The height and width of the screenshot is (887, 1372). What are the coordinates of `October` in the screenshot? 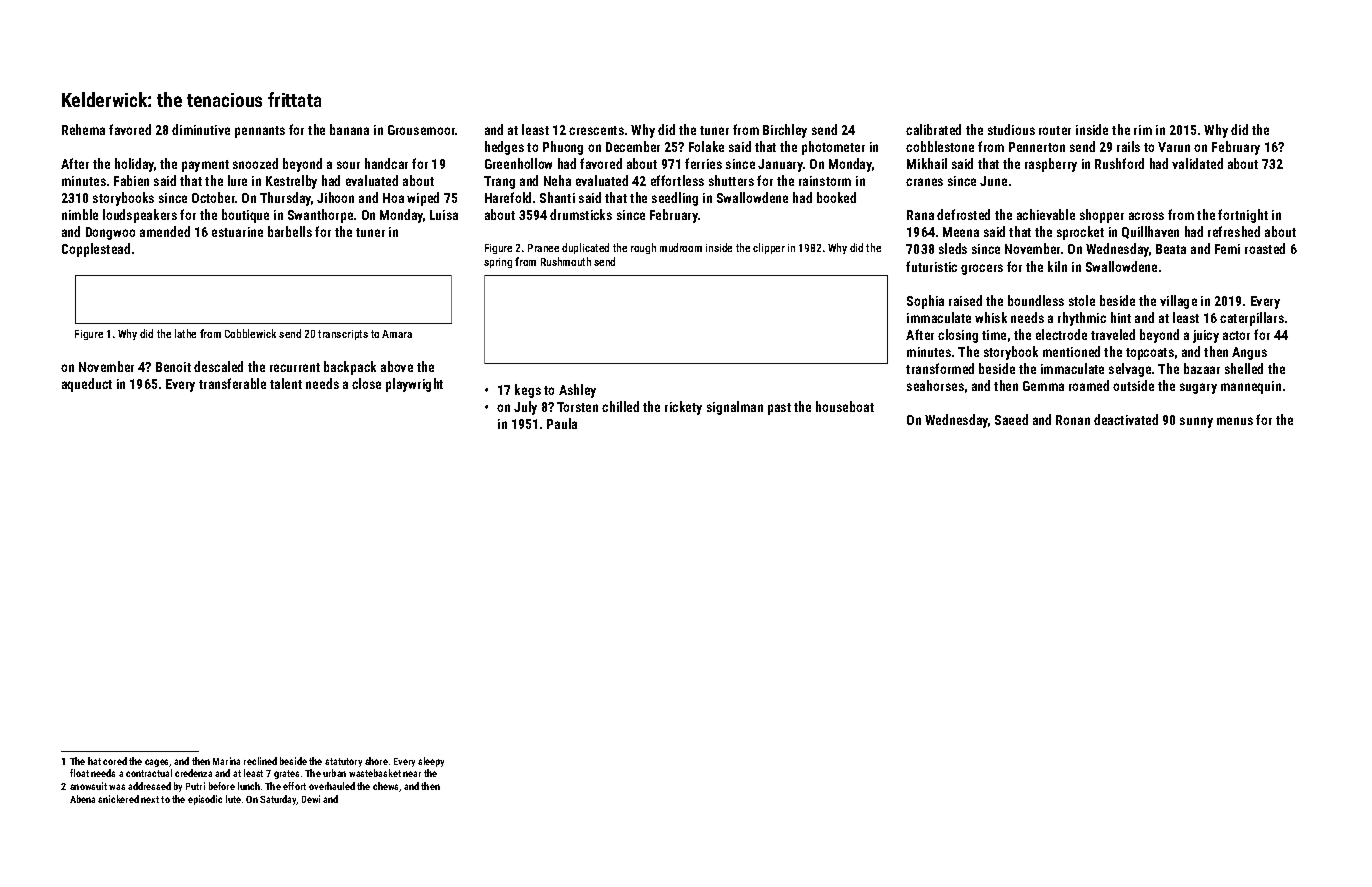 It's located at (213, 197).
